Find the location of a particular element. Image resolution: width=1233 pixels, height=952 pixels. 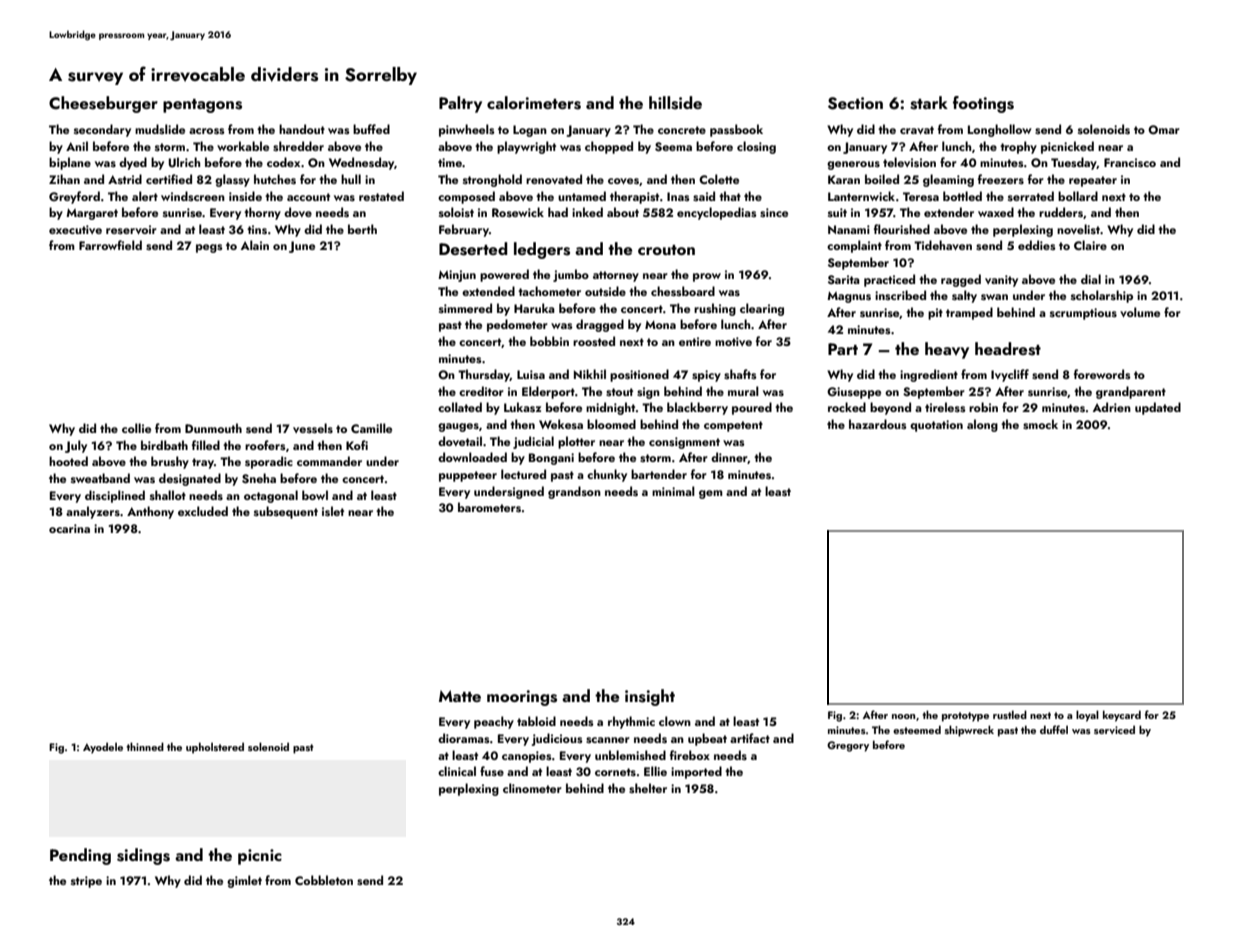

gem is located at coordinates (711, 494).
